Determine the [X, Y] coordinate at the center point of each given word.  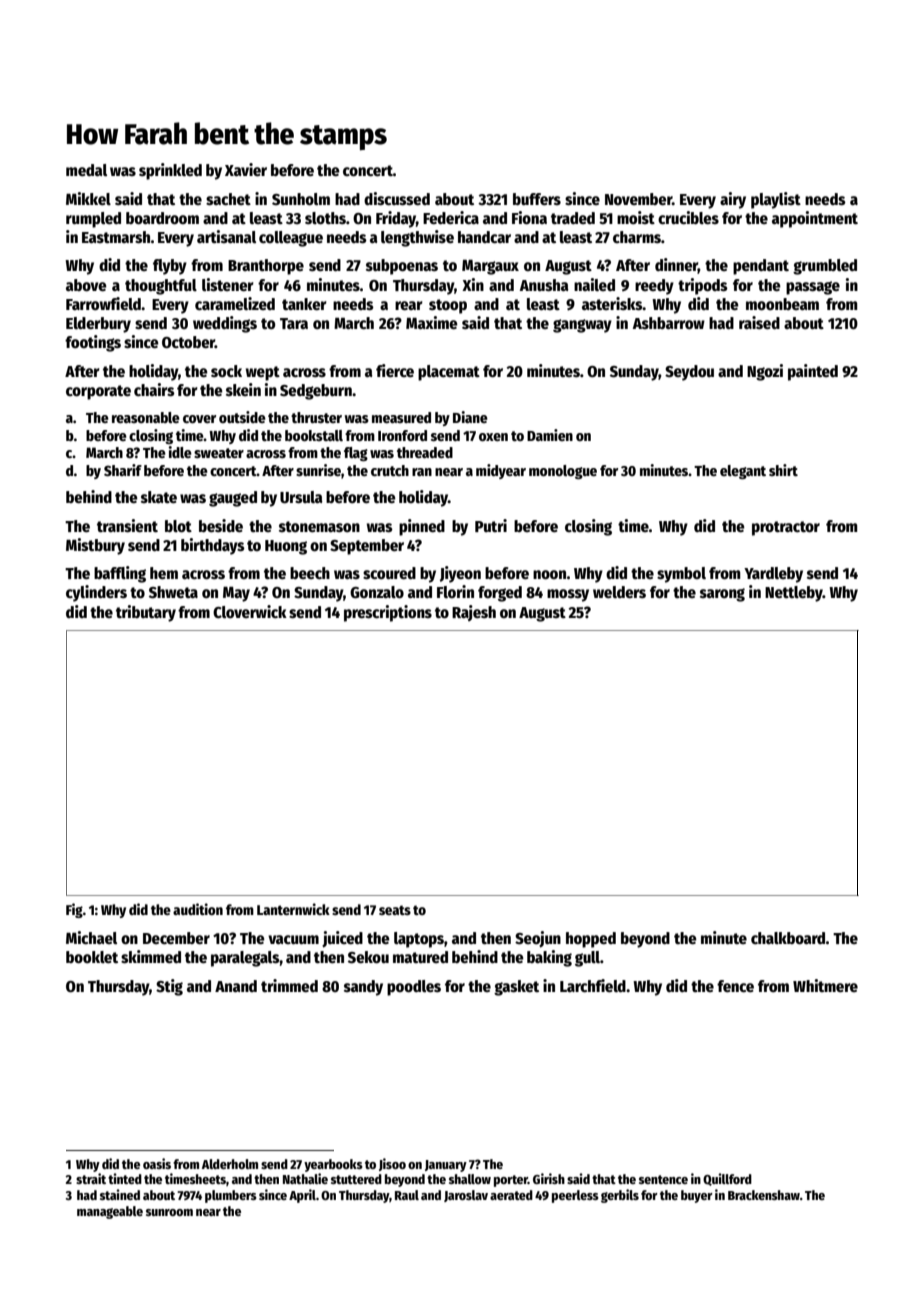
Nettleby [794, 594]
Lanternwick [293, 909]
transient [127, 525]
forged [500, 594]
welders [619, 592]
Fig [74, 910]
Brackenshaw [764, 1195]
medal [86, 170]
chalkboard [788, 938]
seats [395, 910]
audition [198, 909]
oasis [157, 1163]
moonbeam [782, 304]
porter [511, 1181]
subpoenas [402, 267]
